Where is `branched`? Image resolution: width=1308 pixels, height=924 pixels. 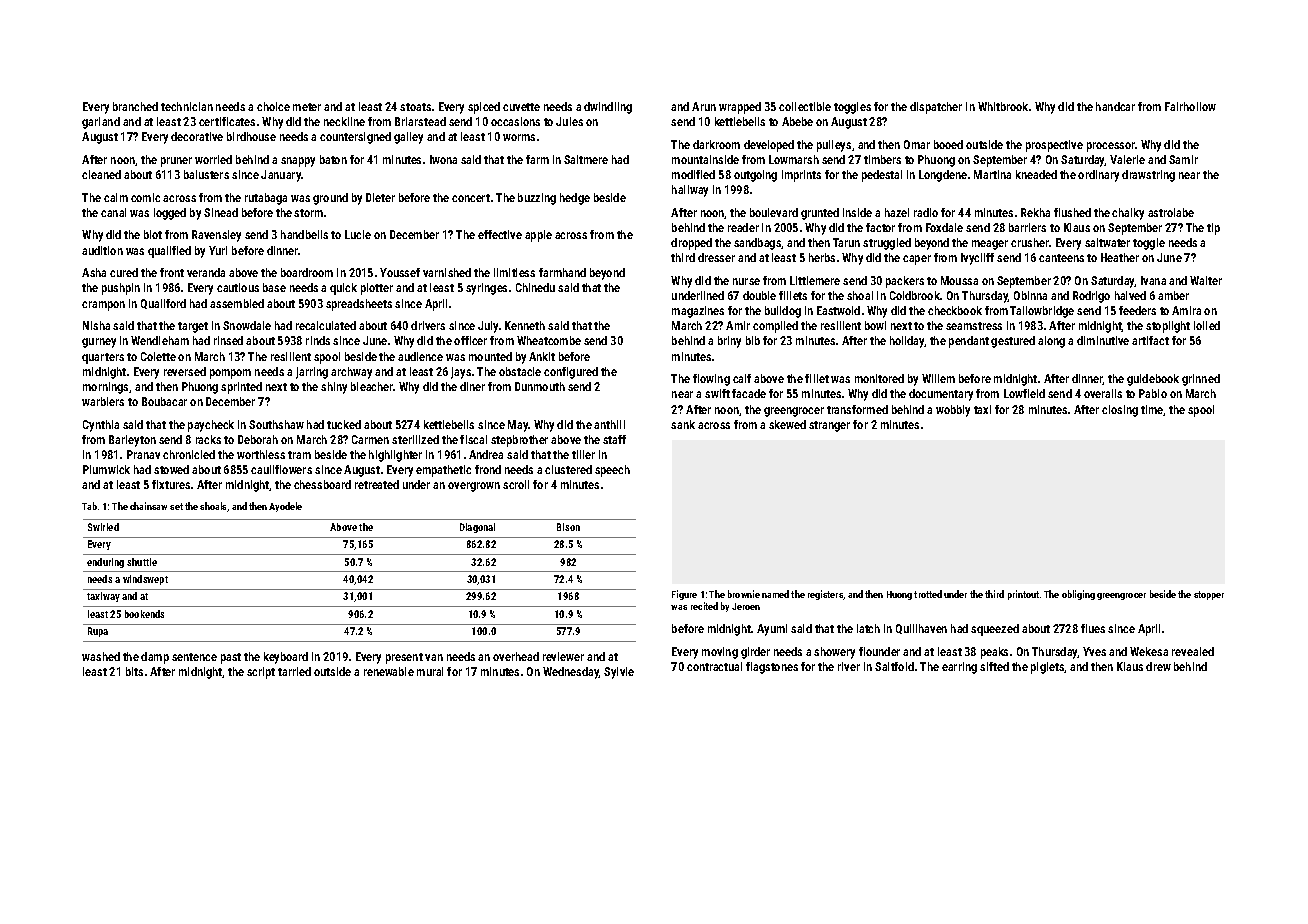 branched is located at coordinates (135, 106).
